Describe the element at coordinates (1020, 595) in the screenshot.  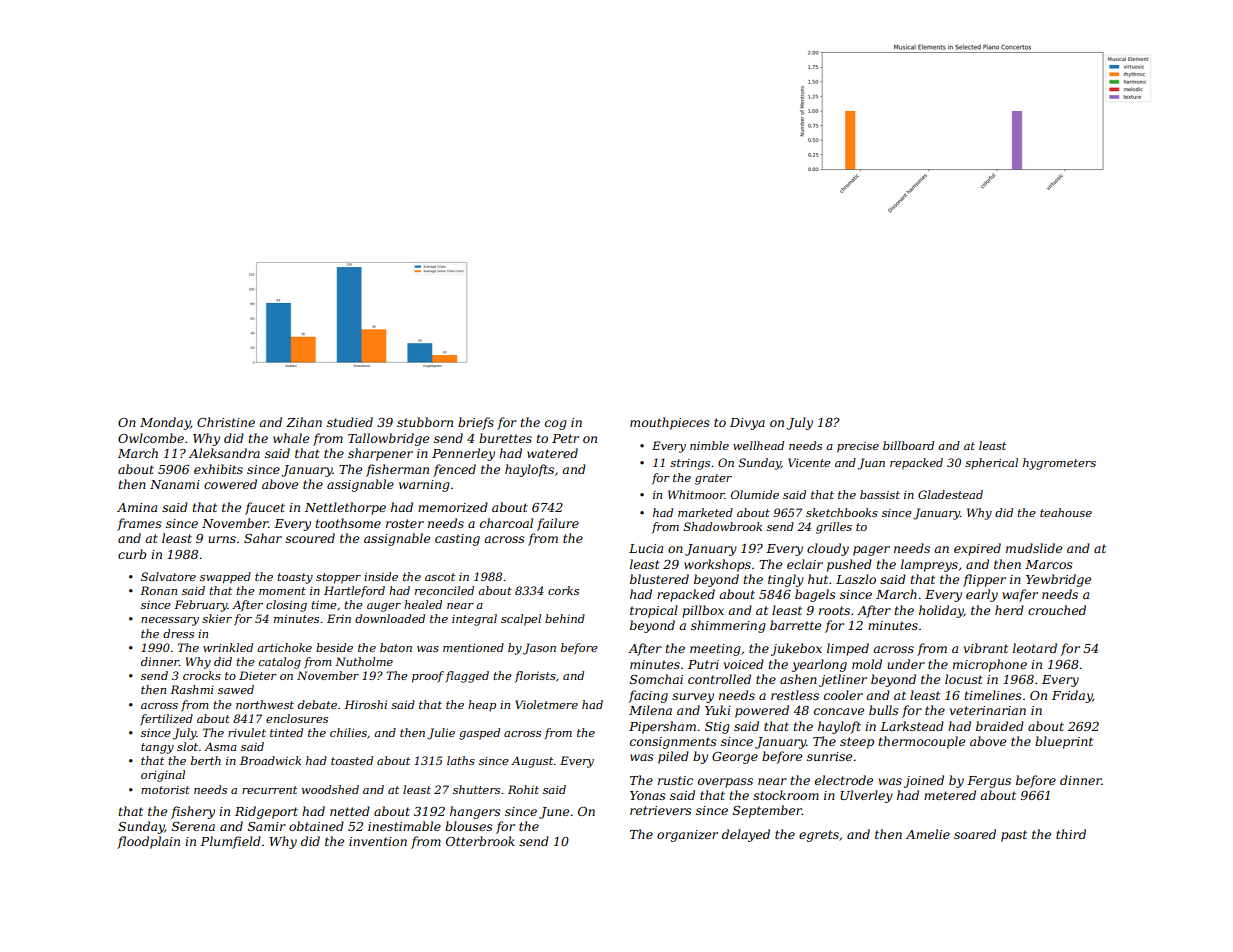
I see `wafer` at that location.
